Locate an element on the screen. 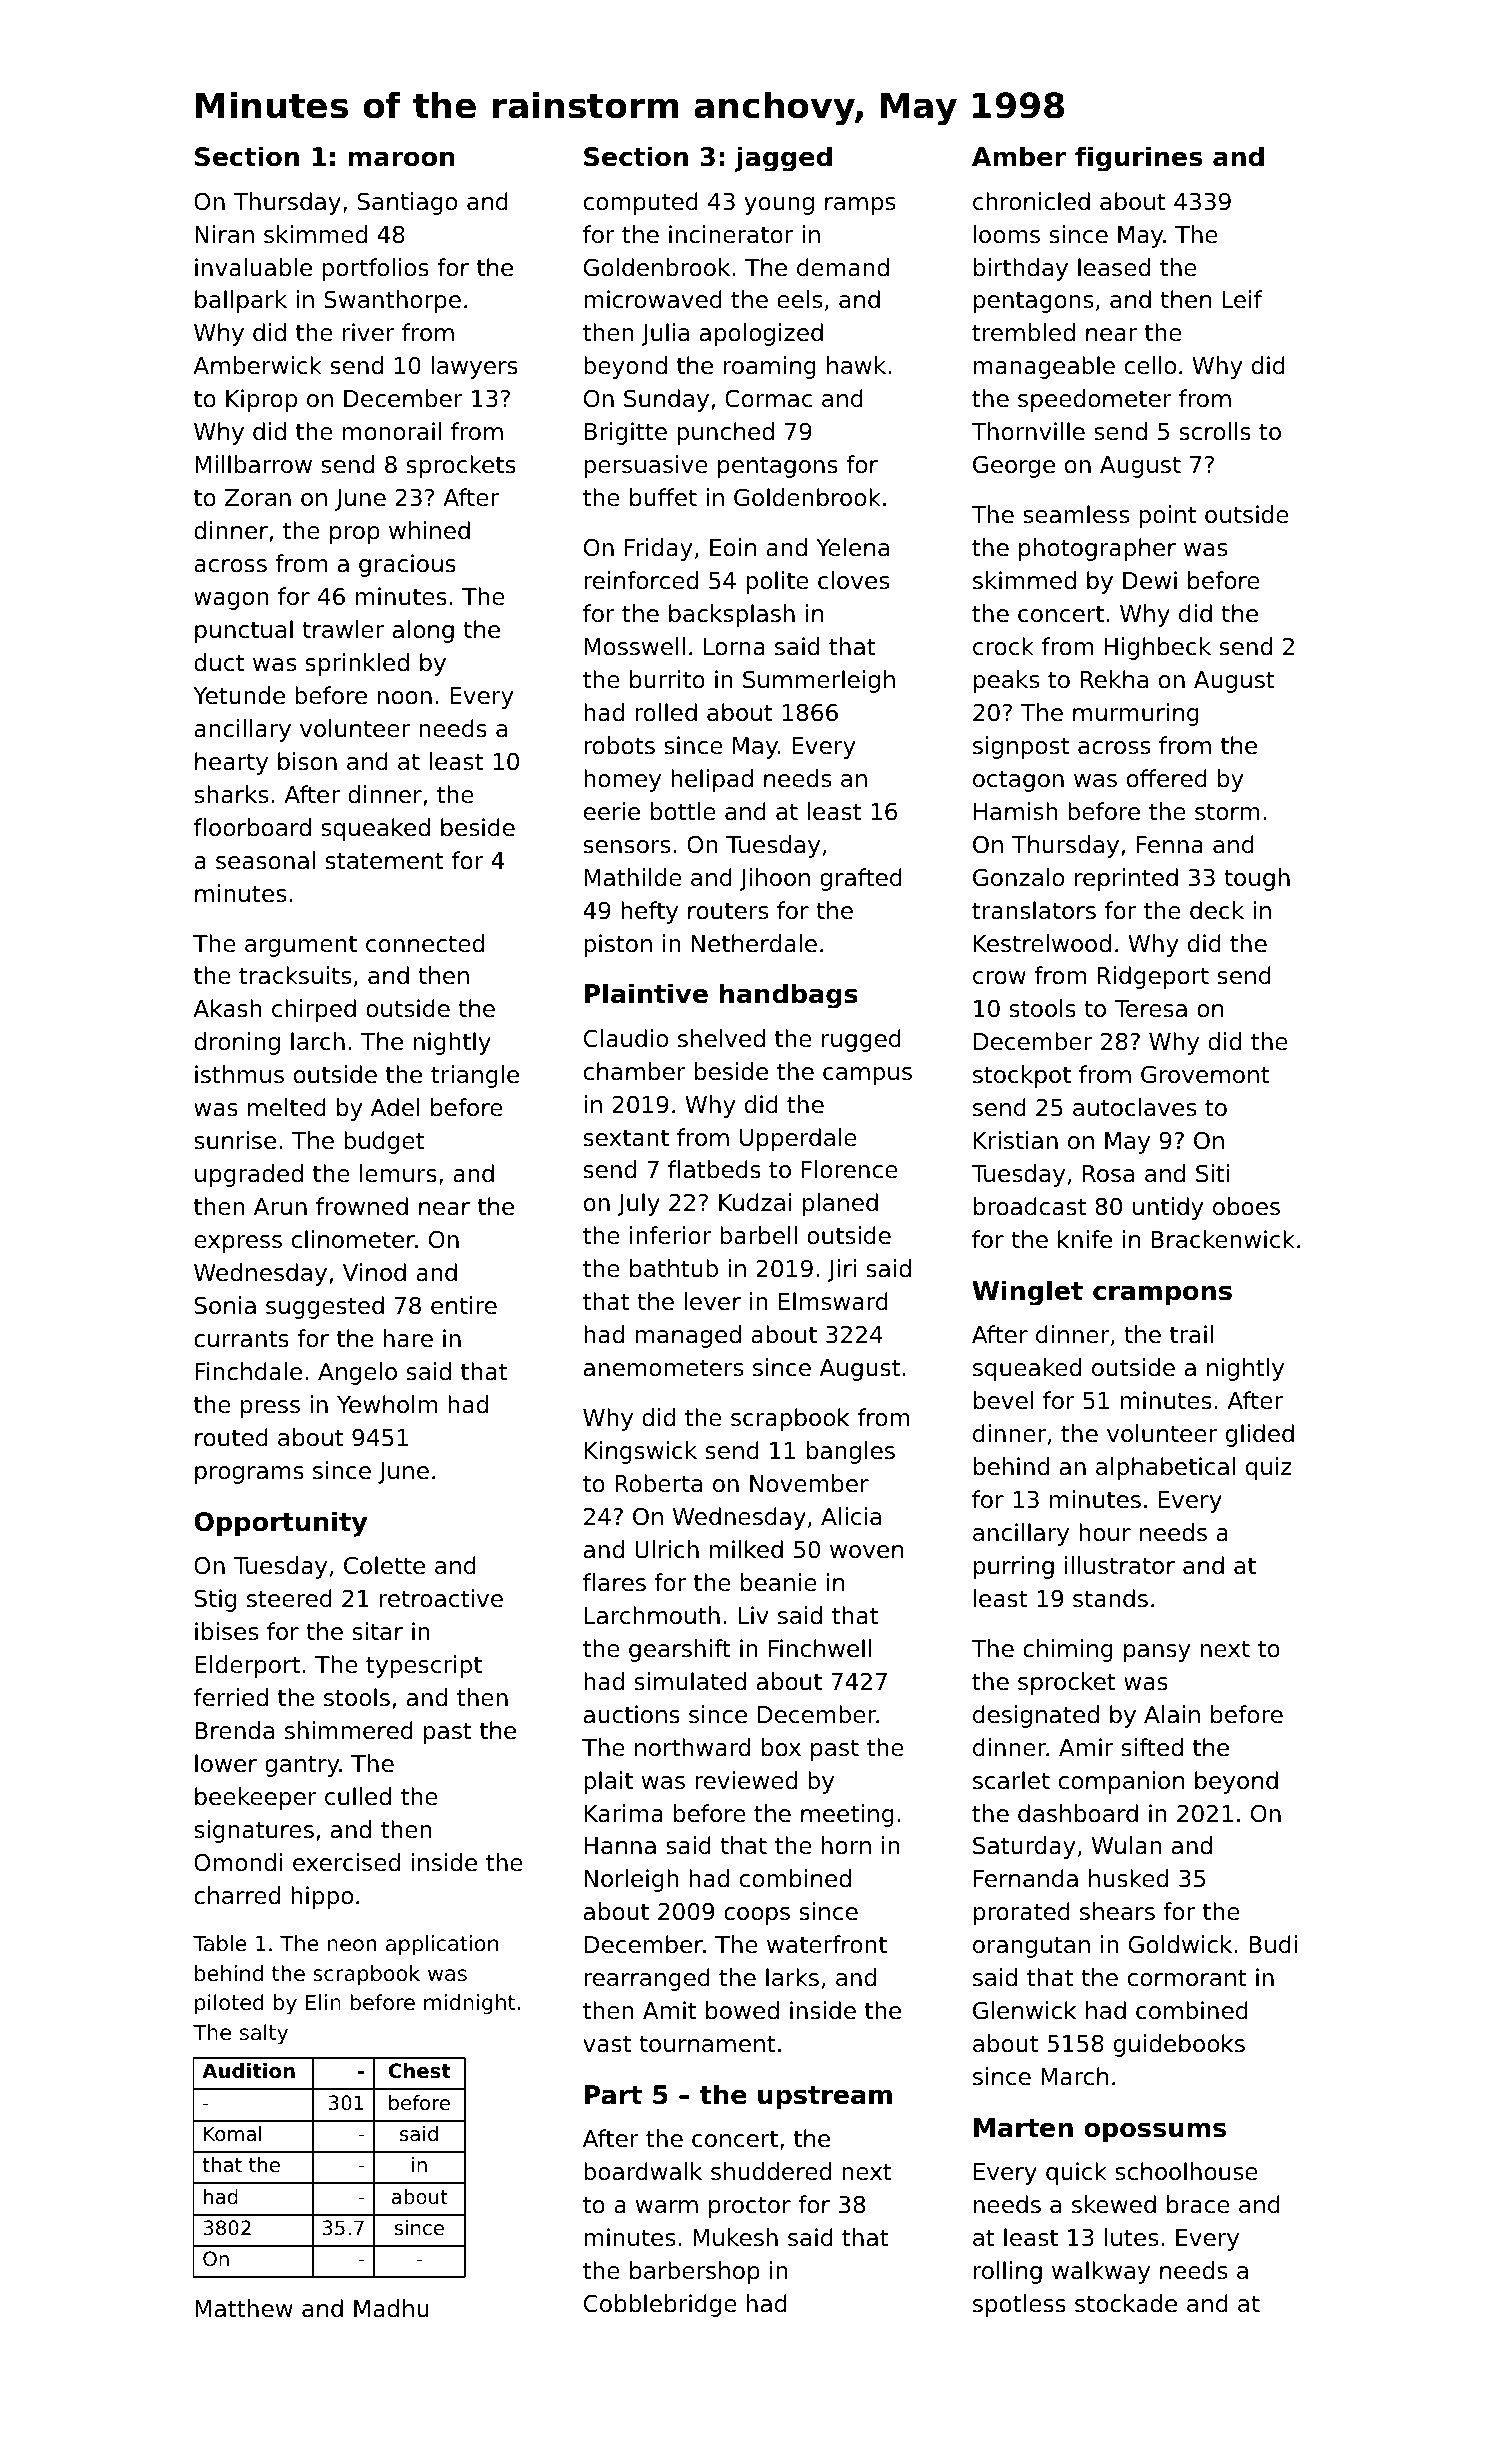 The width and height of the screenshot is (1496, 2464). argument is located at coordinates (301, 946).
